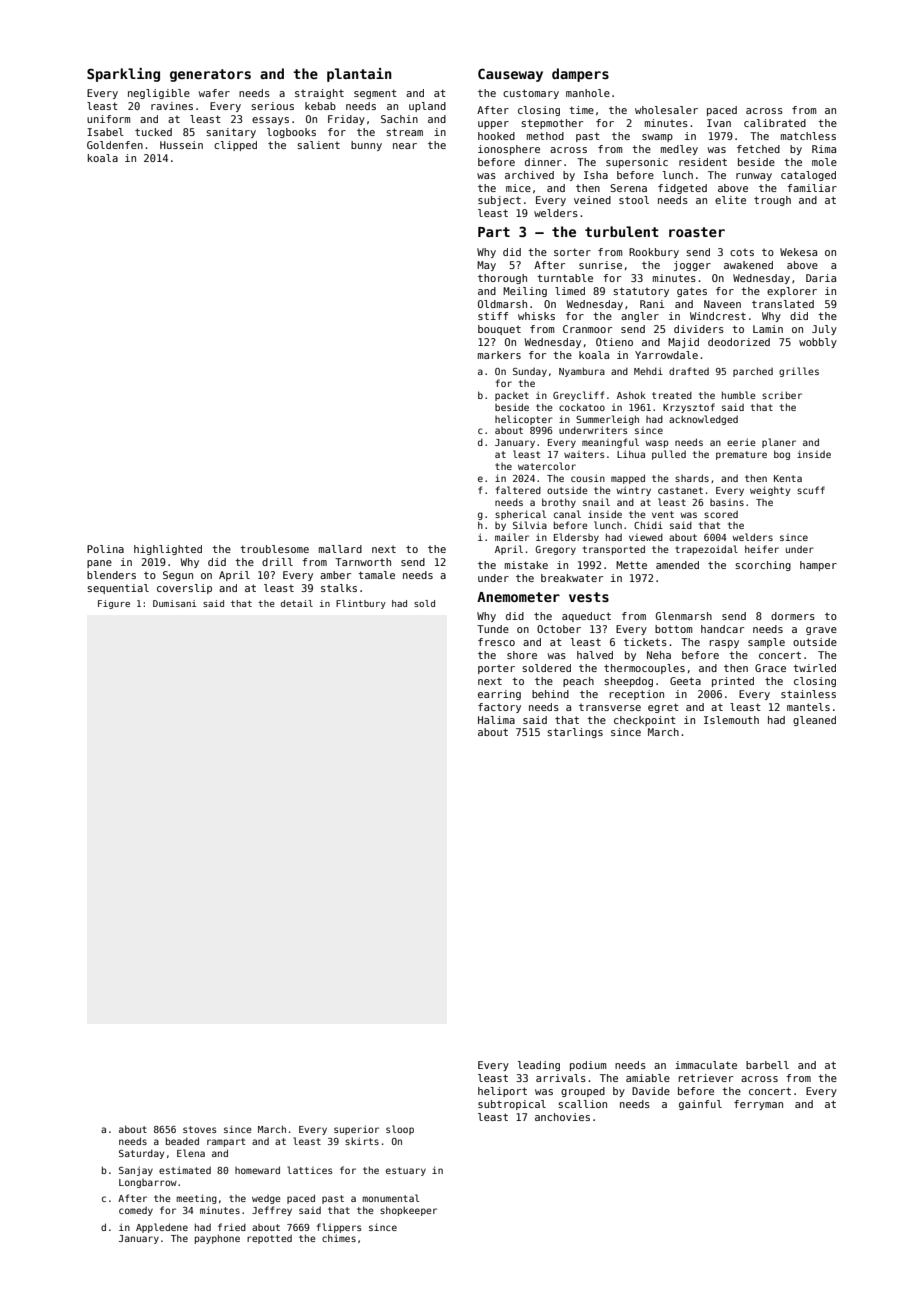 The image size is (924, 1308). I want to click on checkpoint, so click(645, 721).
